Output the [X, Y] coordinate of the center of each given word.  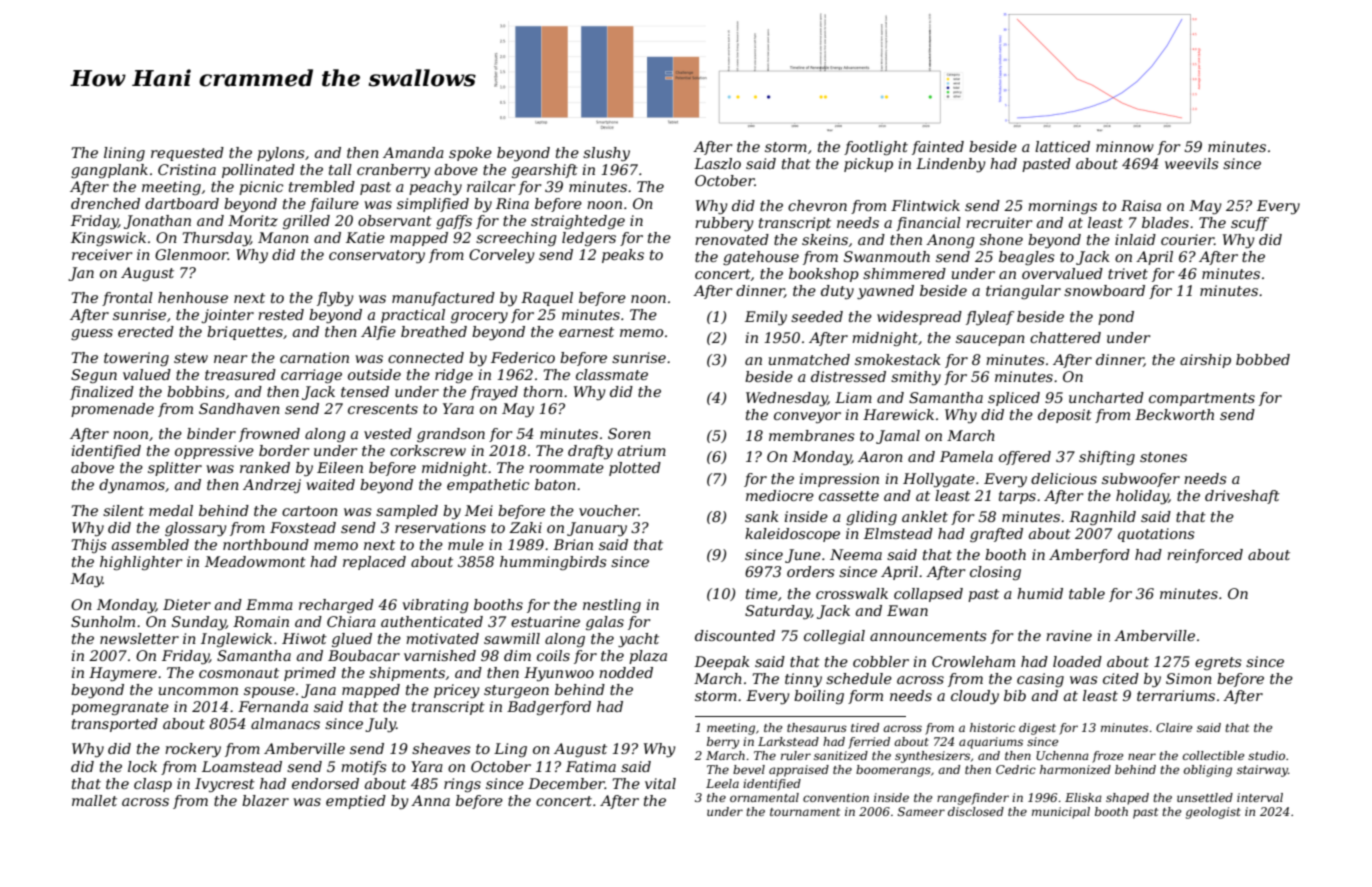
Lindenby [951, 165]
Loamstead [242, 766]
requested [187, 154]
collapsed [928, 595]
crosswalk [852, 593]
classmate [612, 374]
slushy [606, 154]
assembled [150, 544]
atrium [642, 450]
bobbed [1263, 359]
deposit [1065, 416]
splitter [175, 469]
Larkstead [788, 741]
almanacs [285, 723]
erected [146, 331]
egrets [1218, 663]
